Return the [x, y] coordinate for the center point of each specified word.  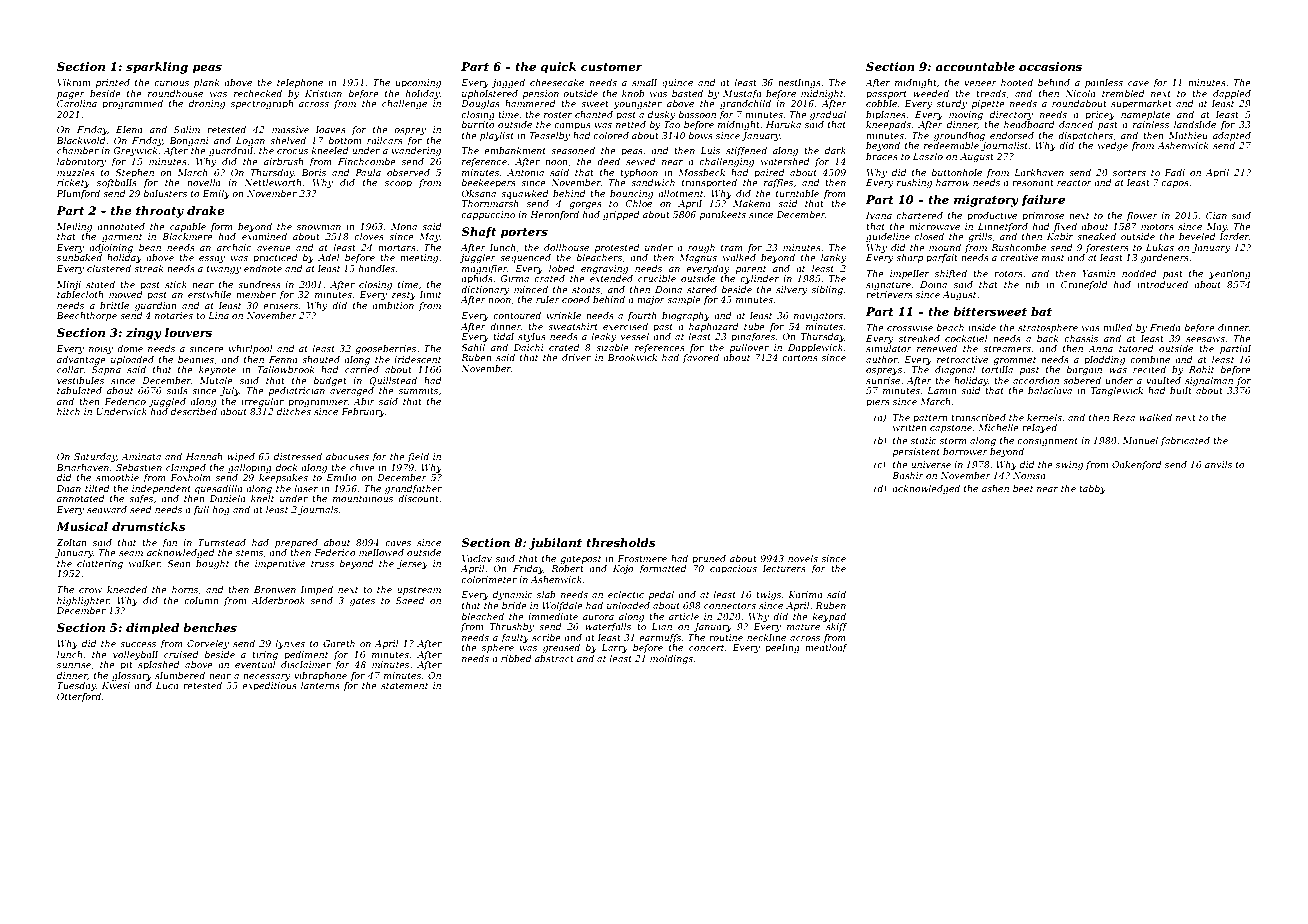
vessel [635, 336]
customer [612, 67]
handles [377, 268]
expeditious [269, 686]
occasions [1050, 66]
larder [1234, 236]
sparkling [157, 68]
